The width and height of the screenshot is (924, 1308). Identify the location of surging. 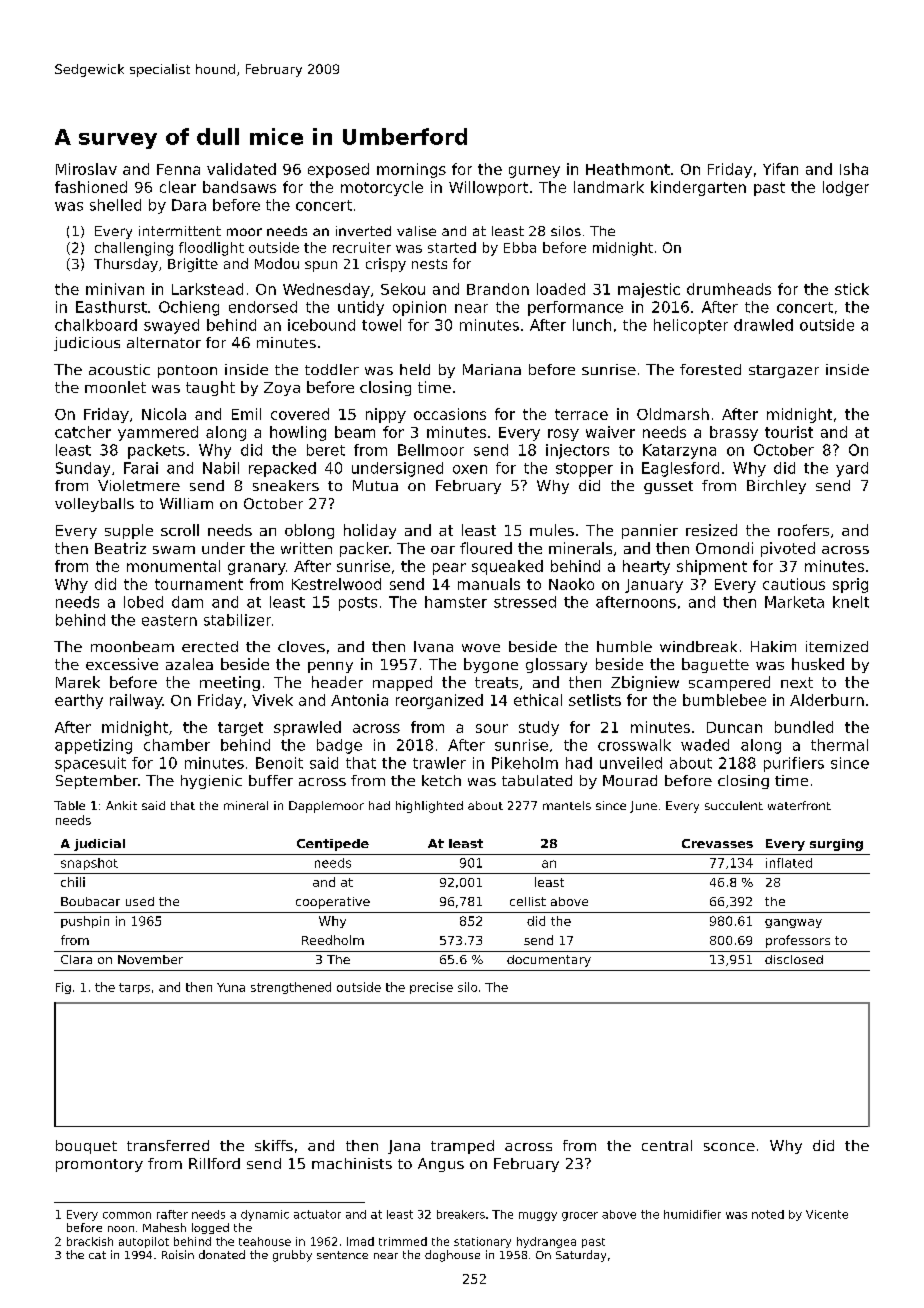
(836, 845).
